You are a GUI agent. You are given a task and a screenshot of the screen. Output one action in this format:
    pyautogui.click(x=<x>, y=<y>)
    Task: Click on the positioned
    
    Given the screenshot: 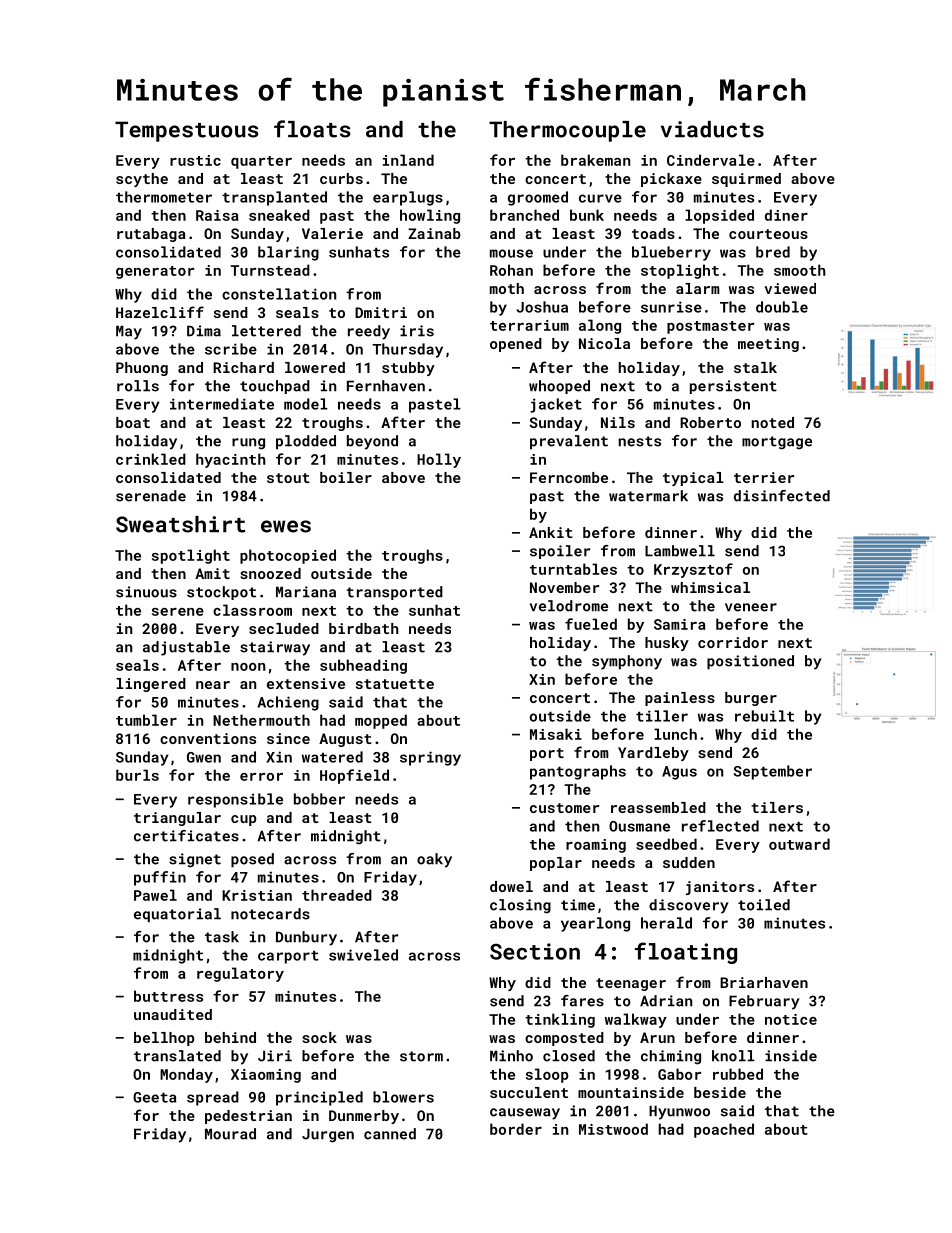 What is the action you would take?
    pyautogui.click(x=750, y=662)
